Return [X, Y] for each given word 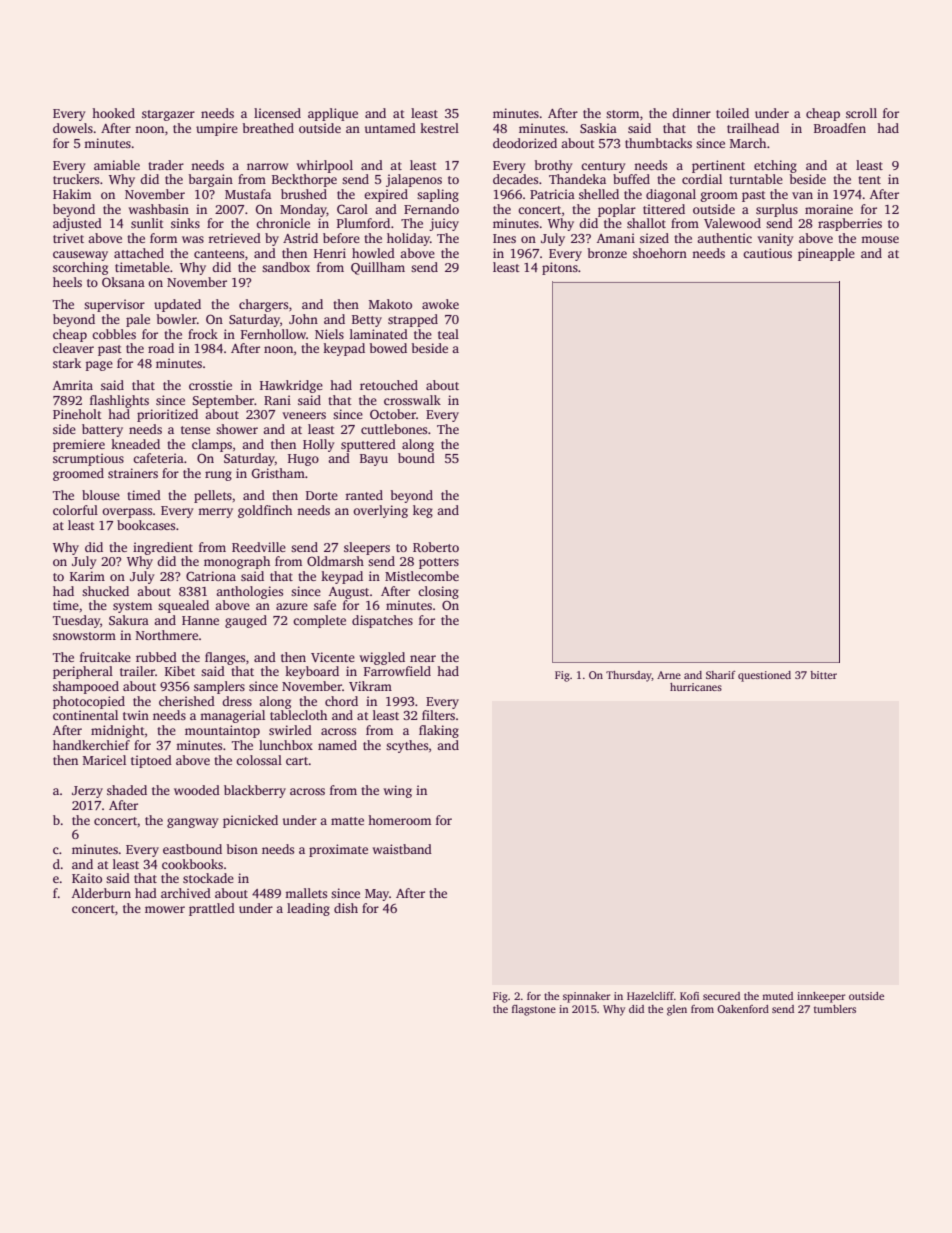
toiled [732, 113]
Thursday [629, 676]
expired [386, 195]
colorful [75, 510]
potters [439, 563]
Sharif [721, 675]
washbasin [158, 209]
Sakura [129, 620]
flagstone [534, 1010]
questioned [764, 676]
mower [165, 909]
